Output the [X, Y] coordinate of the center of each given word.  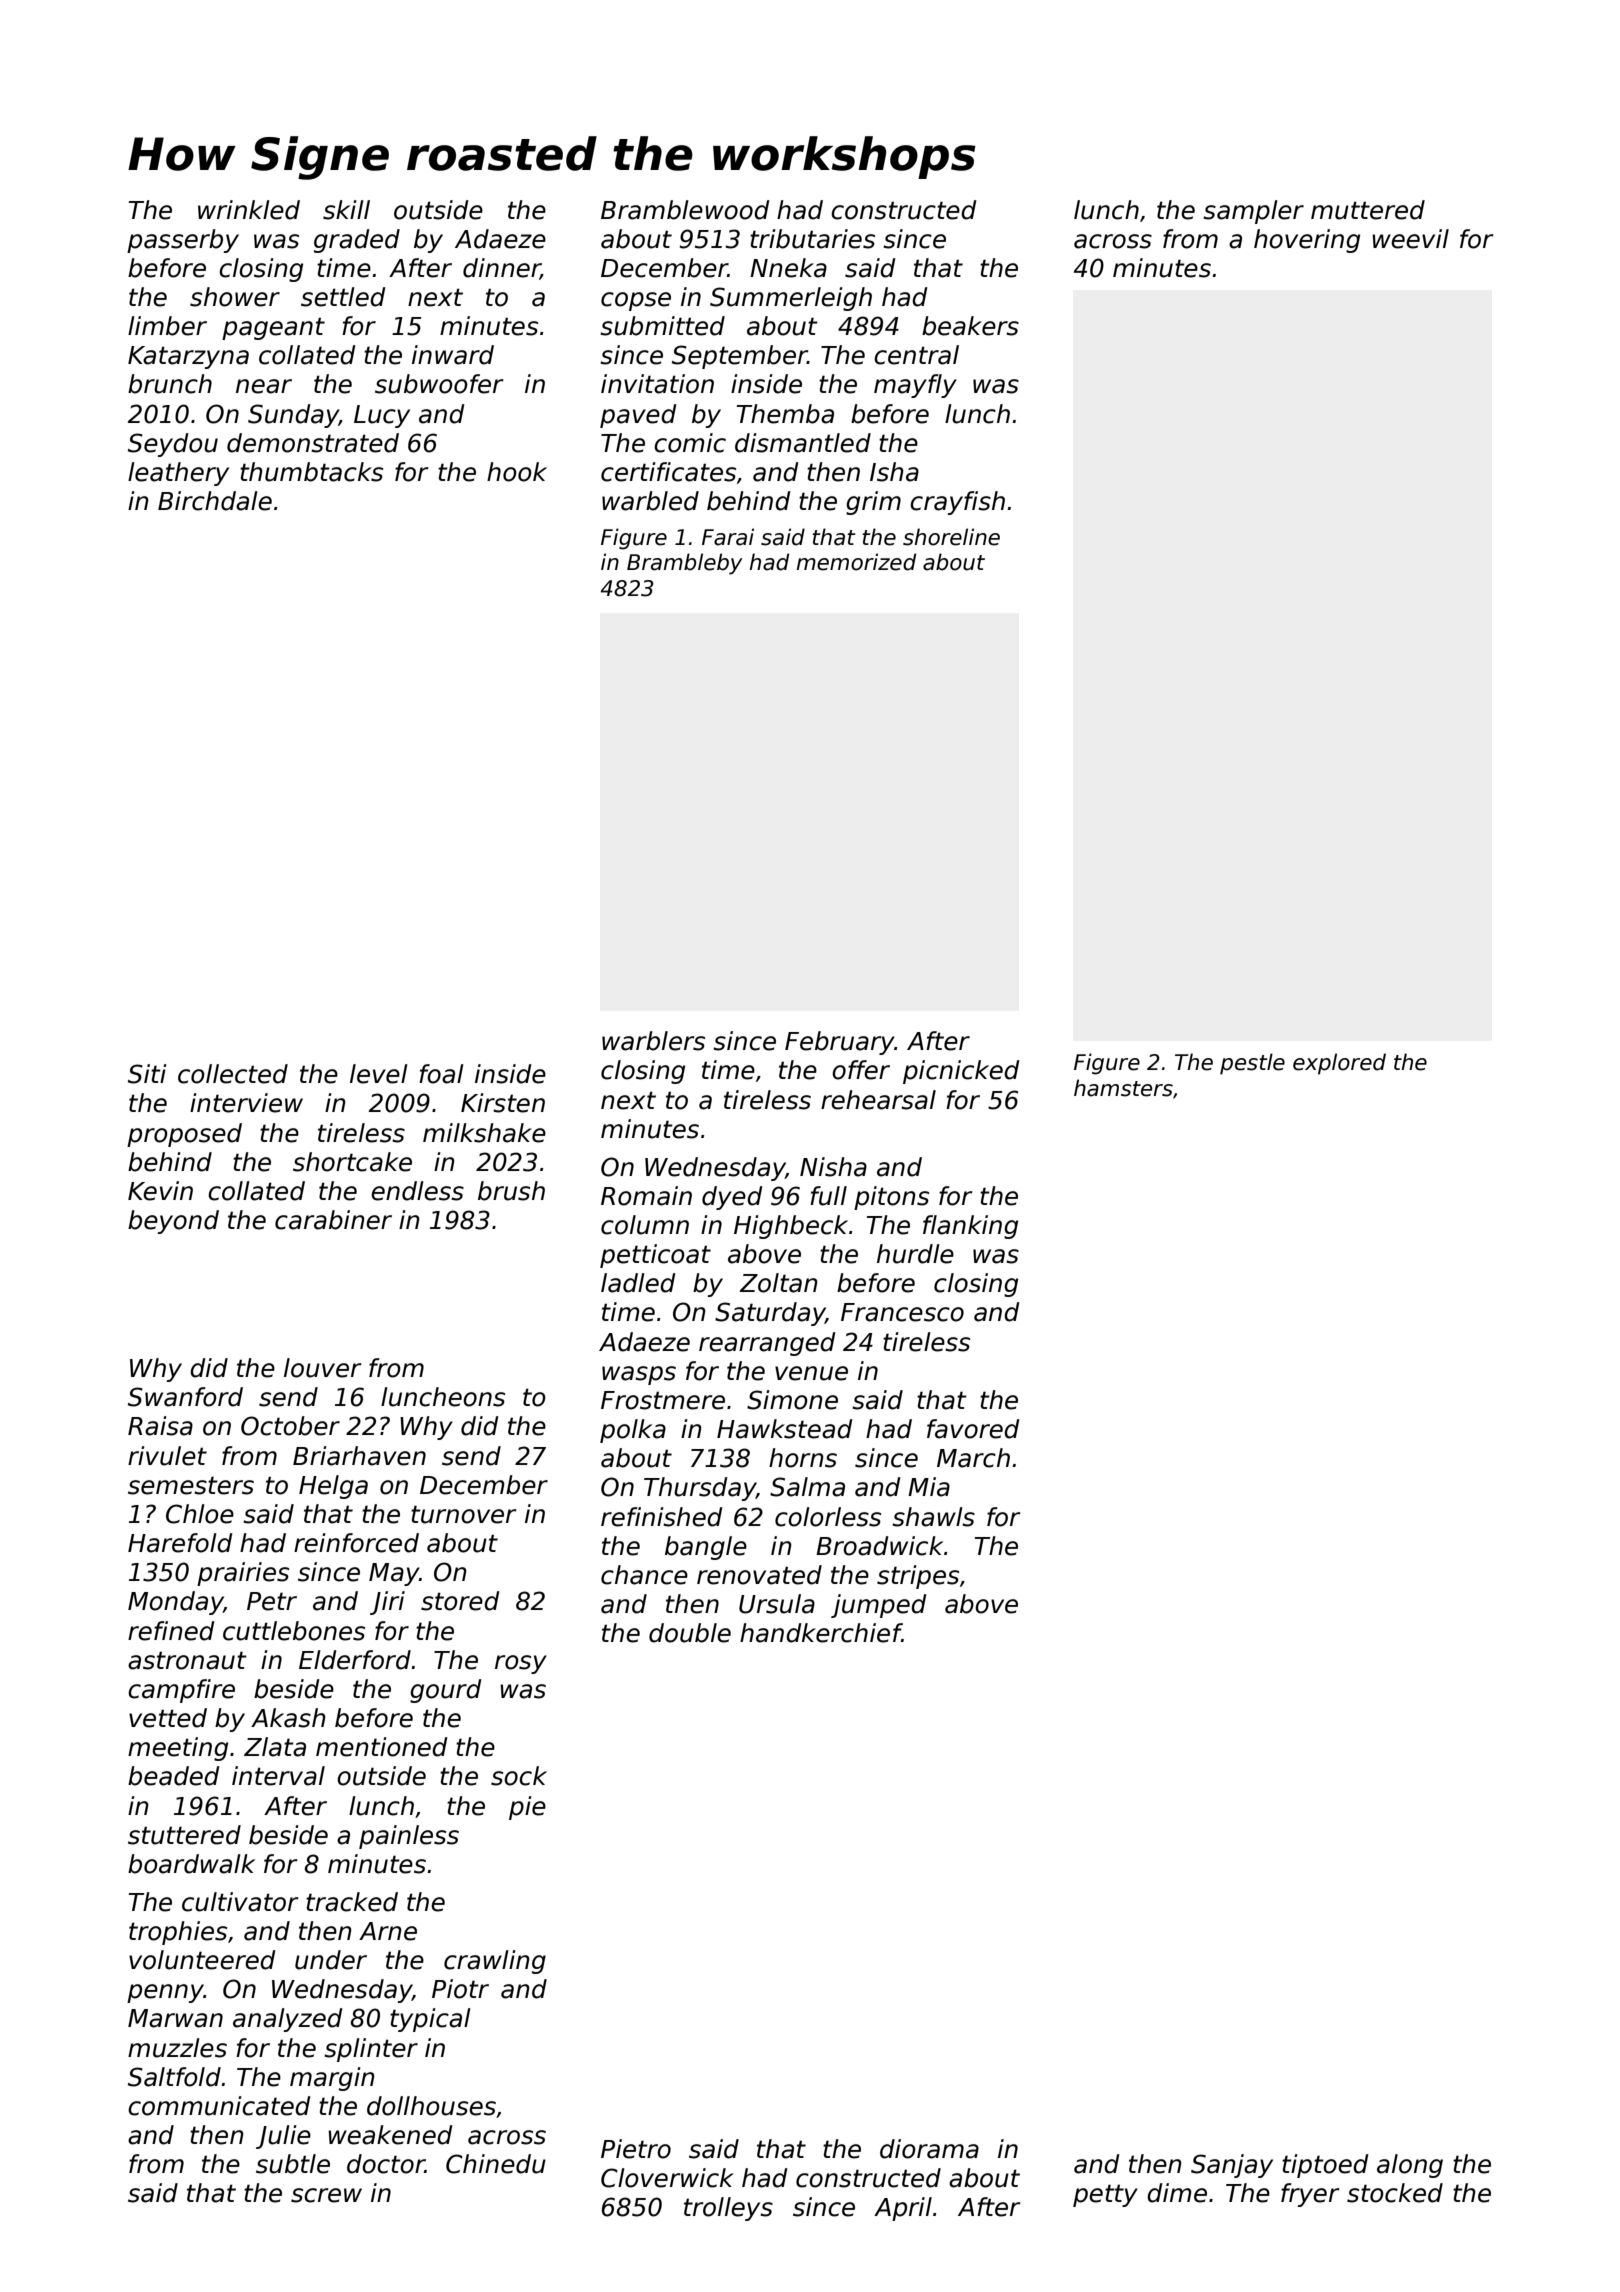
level [379, 1074]
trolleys [728, 2209]
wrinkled [249, 210]
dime [1177, 2193]
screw [326, 2195]
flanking [970, 1227]
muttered [1368, 210]
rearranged [767, 1344]
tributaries [812, 239]
